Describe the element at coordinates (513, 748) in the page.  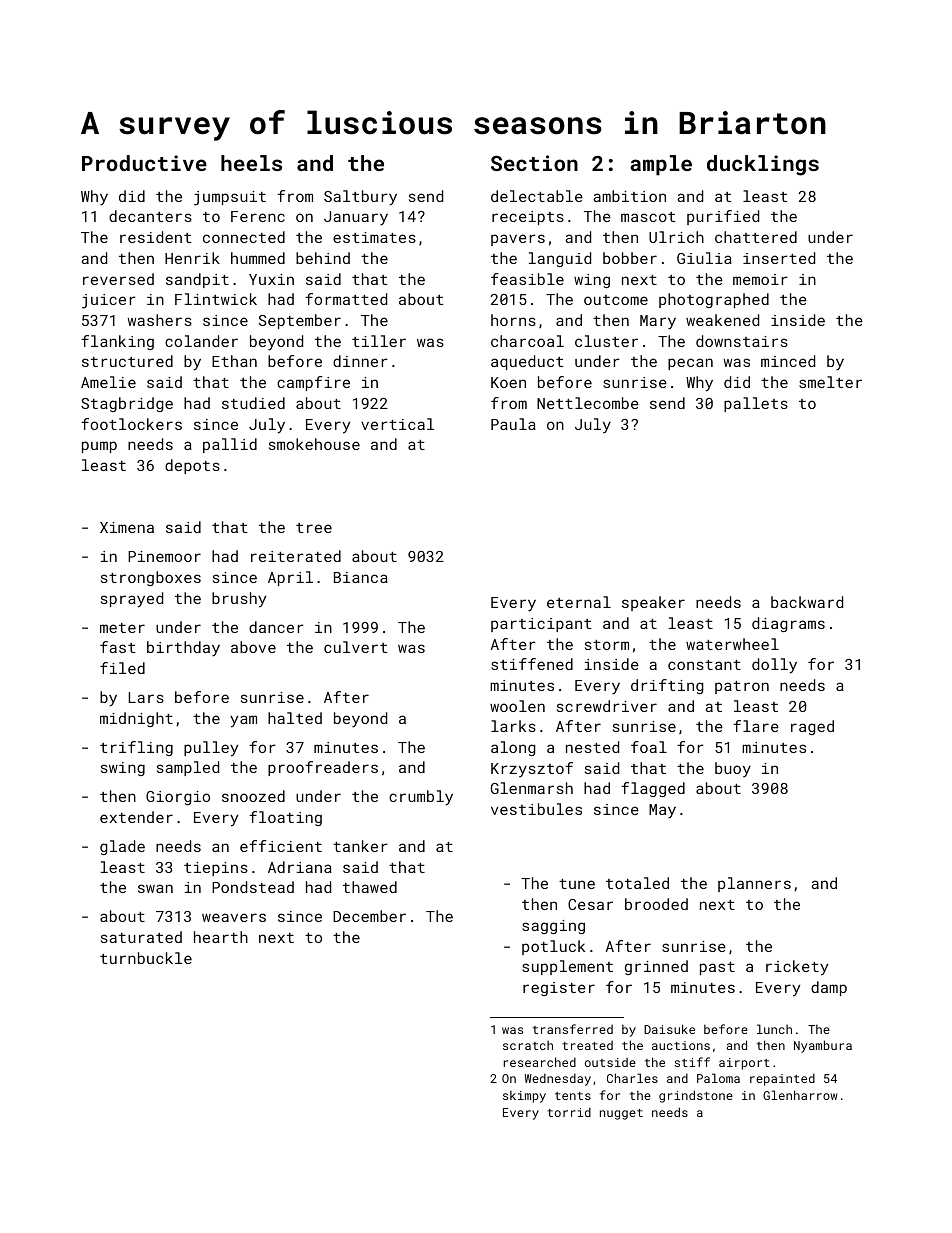
I see `along` at that location.
